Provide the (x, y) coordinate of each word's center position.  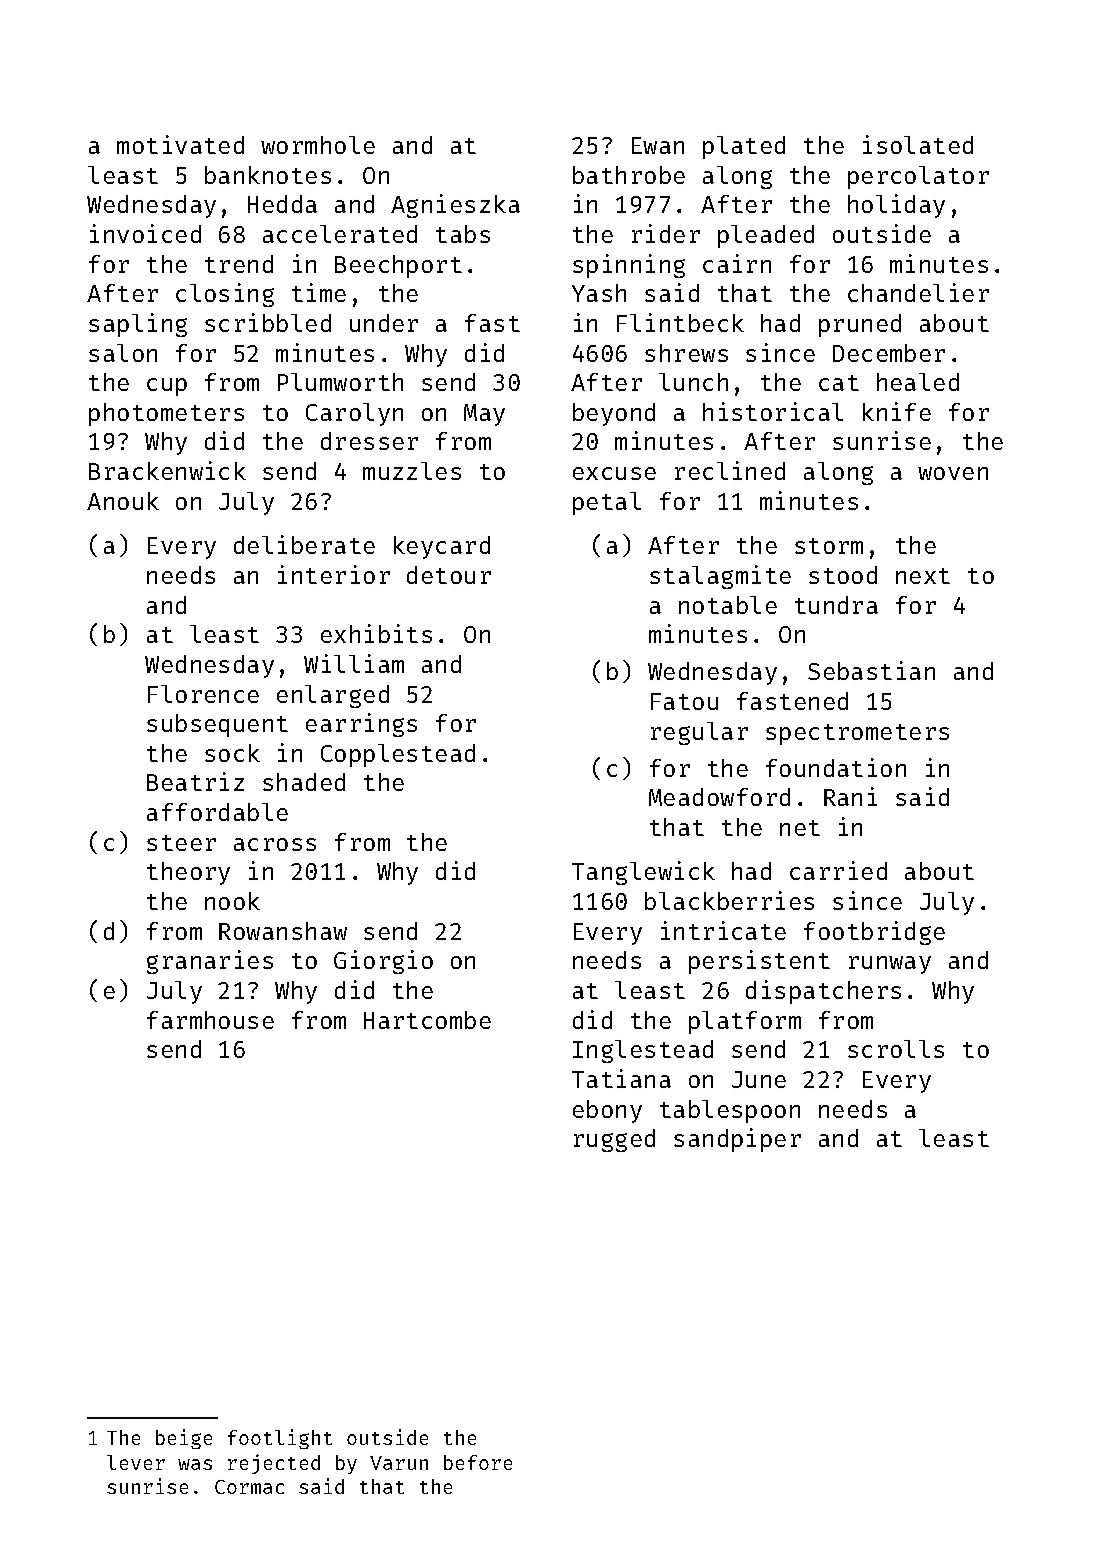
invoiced (145, 233)
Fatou (684, 701)
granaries (210, 962)
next (923, 576)
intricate (723, 930)
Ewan (658, 145)
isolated (918, 144)
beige (184, 1439)
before (478, 1462)
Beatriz (195, 781)
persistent (759, 962)
